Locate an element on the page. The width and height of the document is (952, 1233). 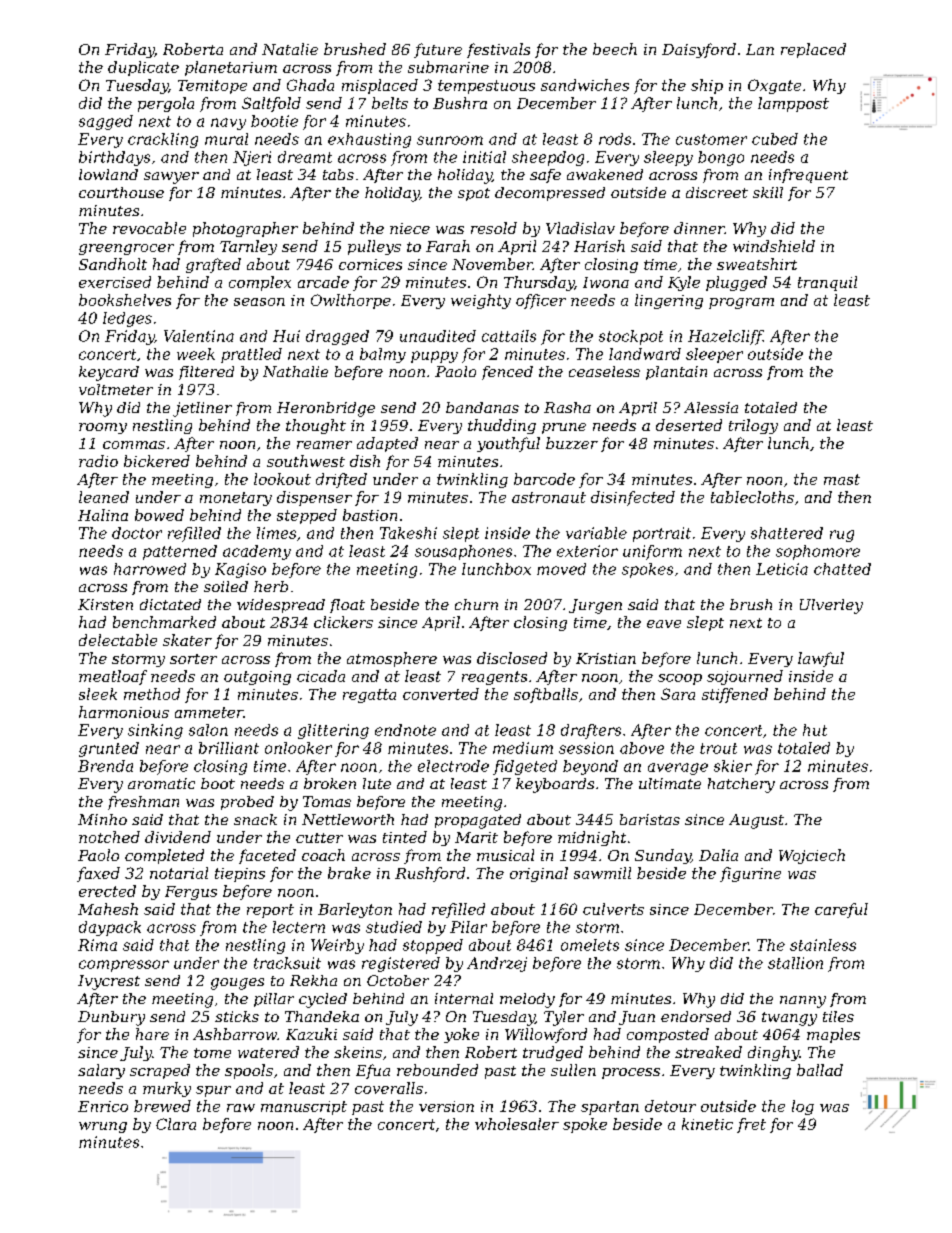
tempestuous is located at coordinates (486, 87).
